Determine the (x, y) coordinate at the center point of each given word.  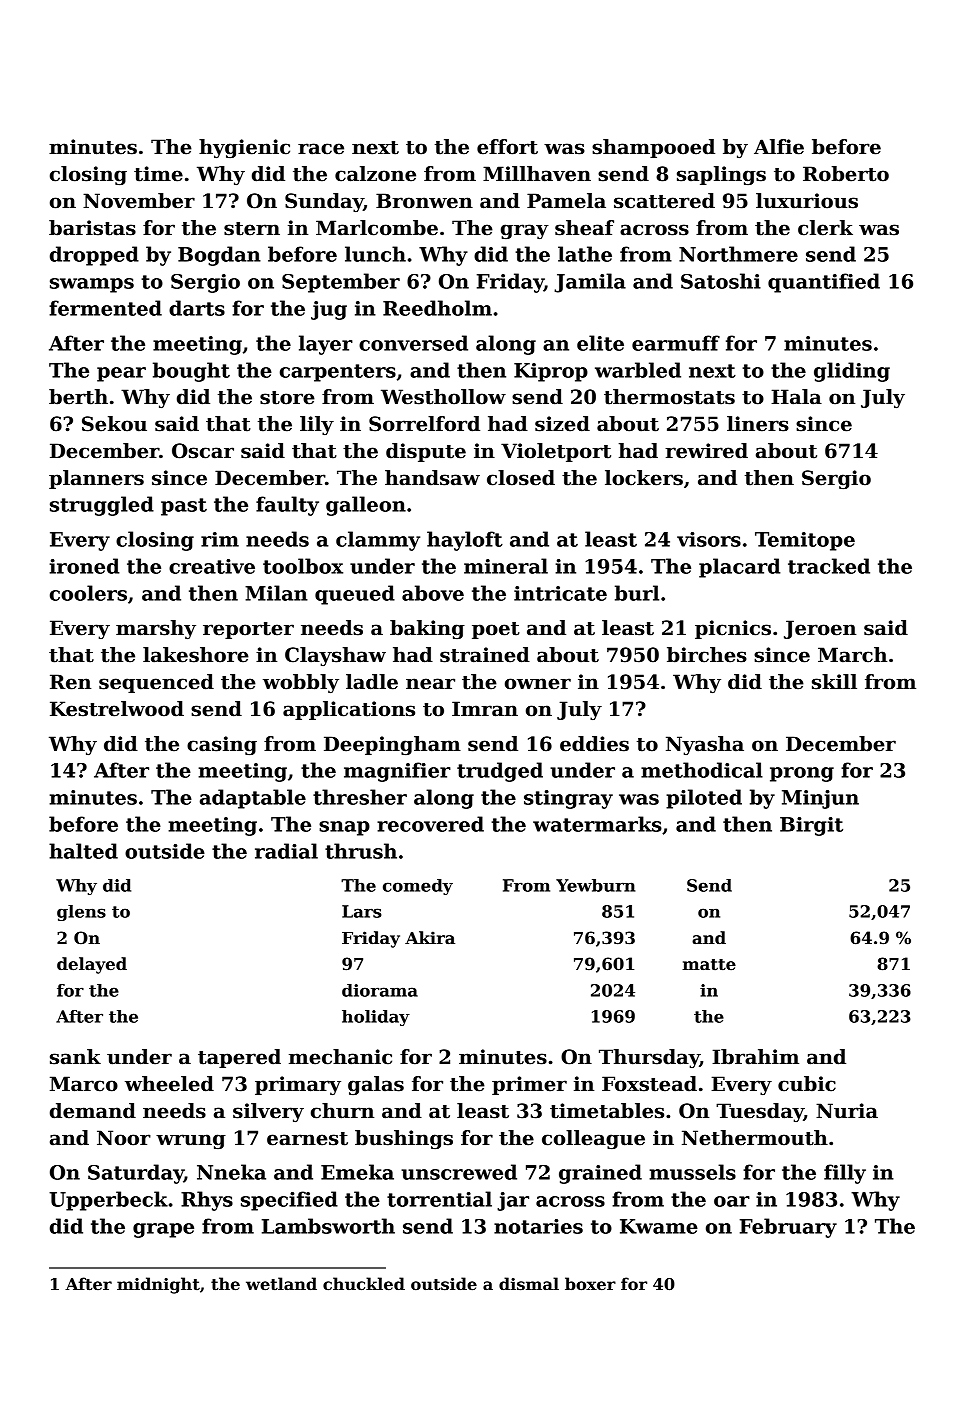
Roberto (846, 174)
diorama (380, 990)
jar (513, 1201)
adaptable (253, 799)
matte (709, 965)
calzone (375, 174)
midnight (158, 1285)
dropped (94, 256)
